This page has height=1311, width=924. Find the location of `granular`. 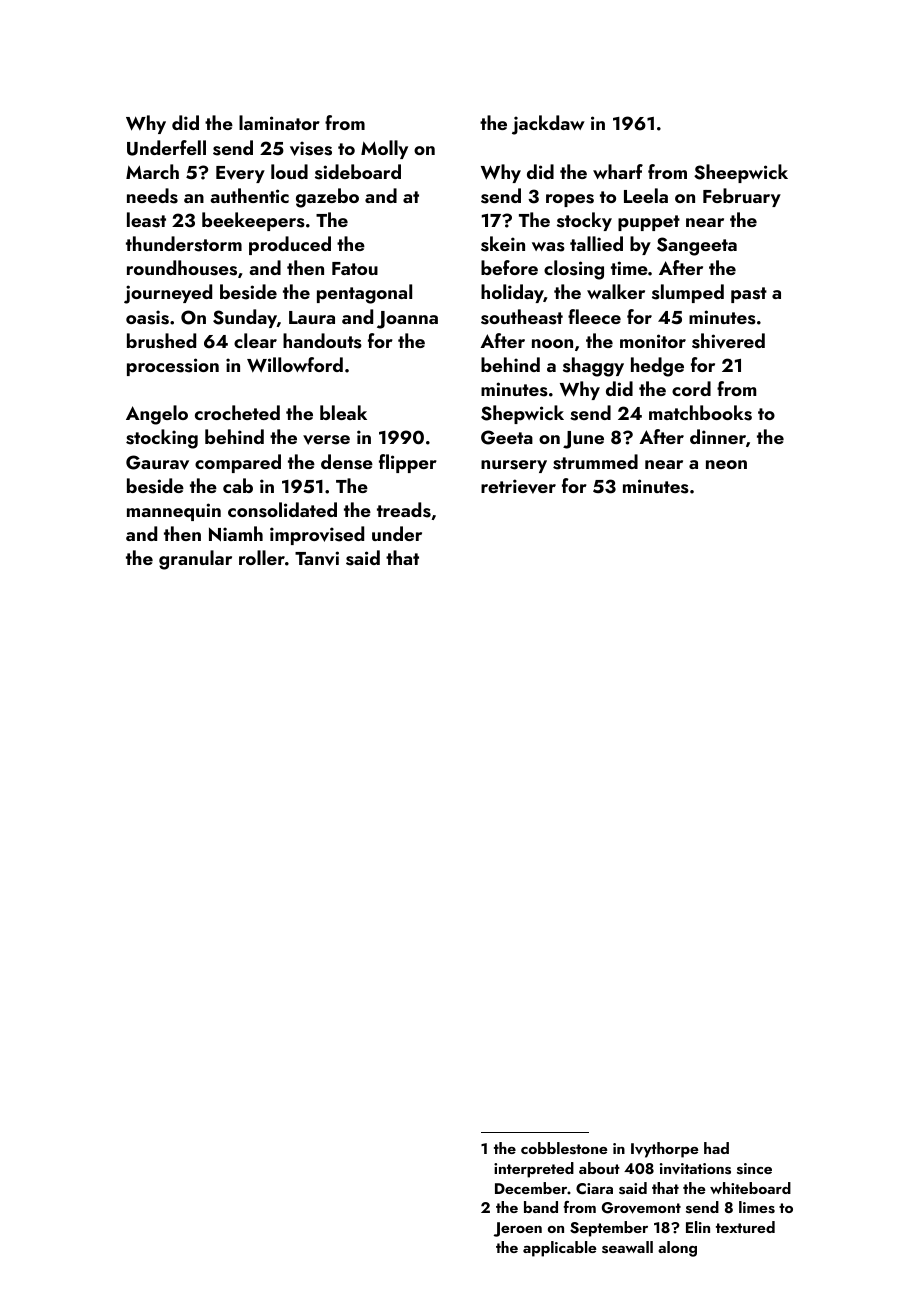

granular is located at coordinates (195, 560).
